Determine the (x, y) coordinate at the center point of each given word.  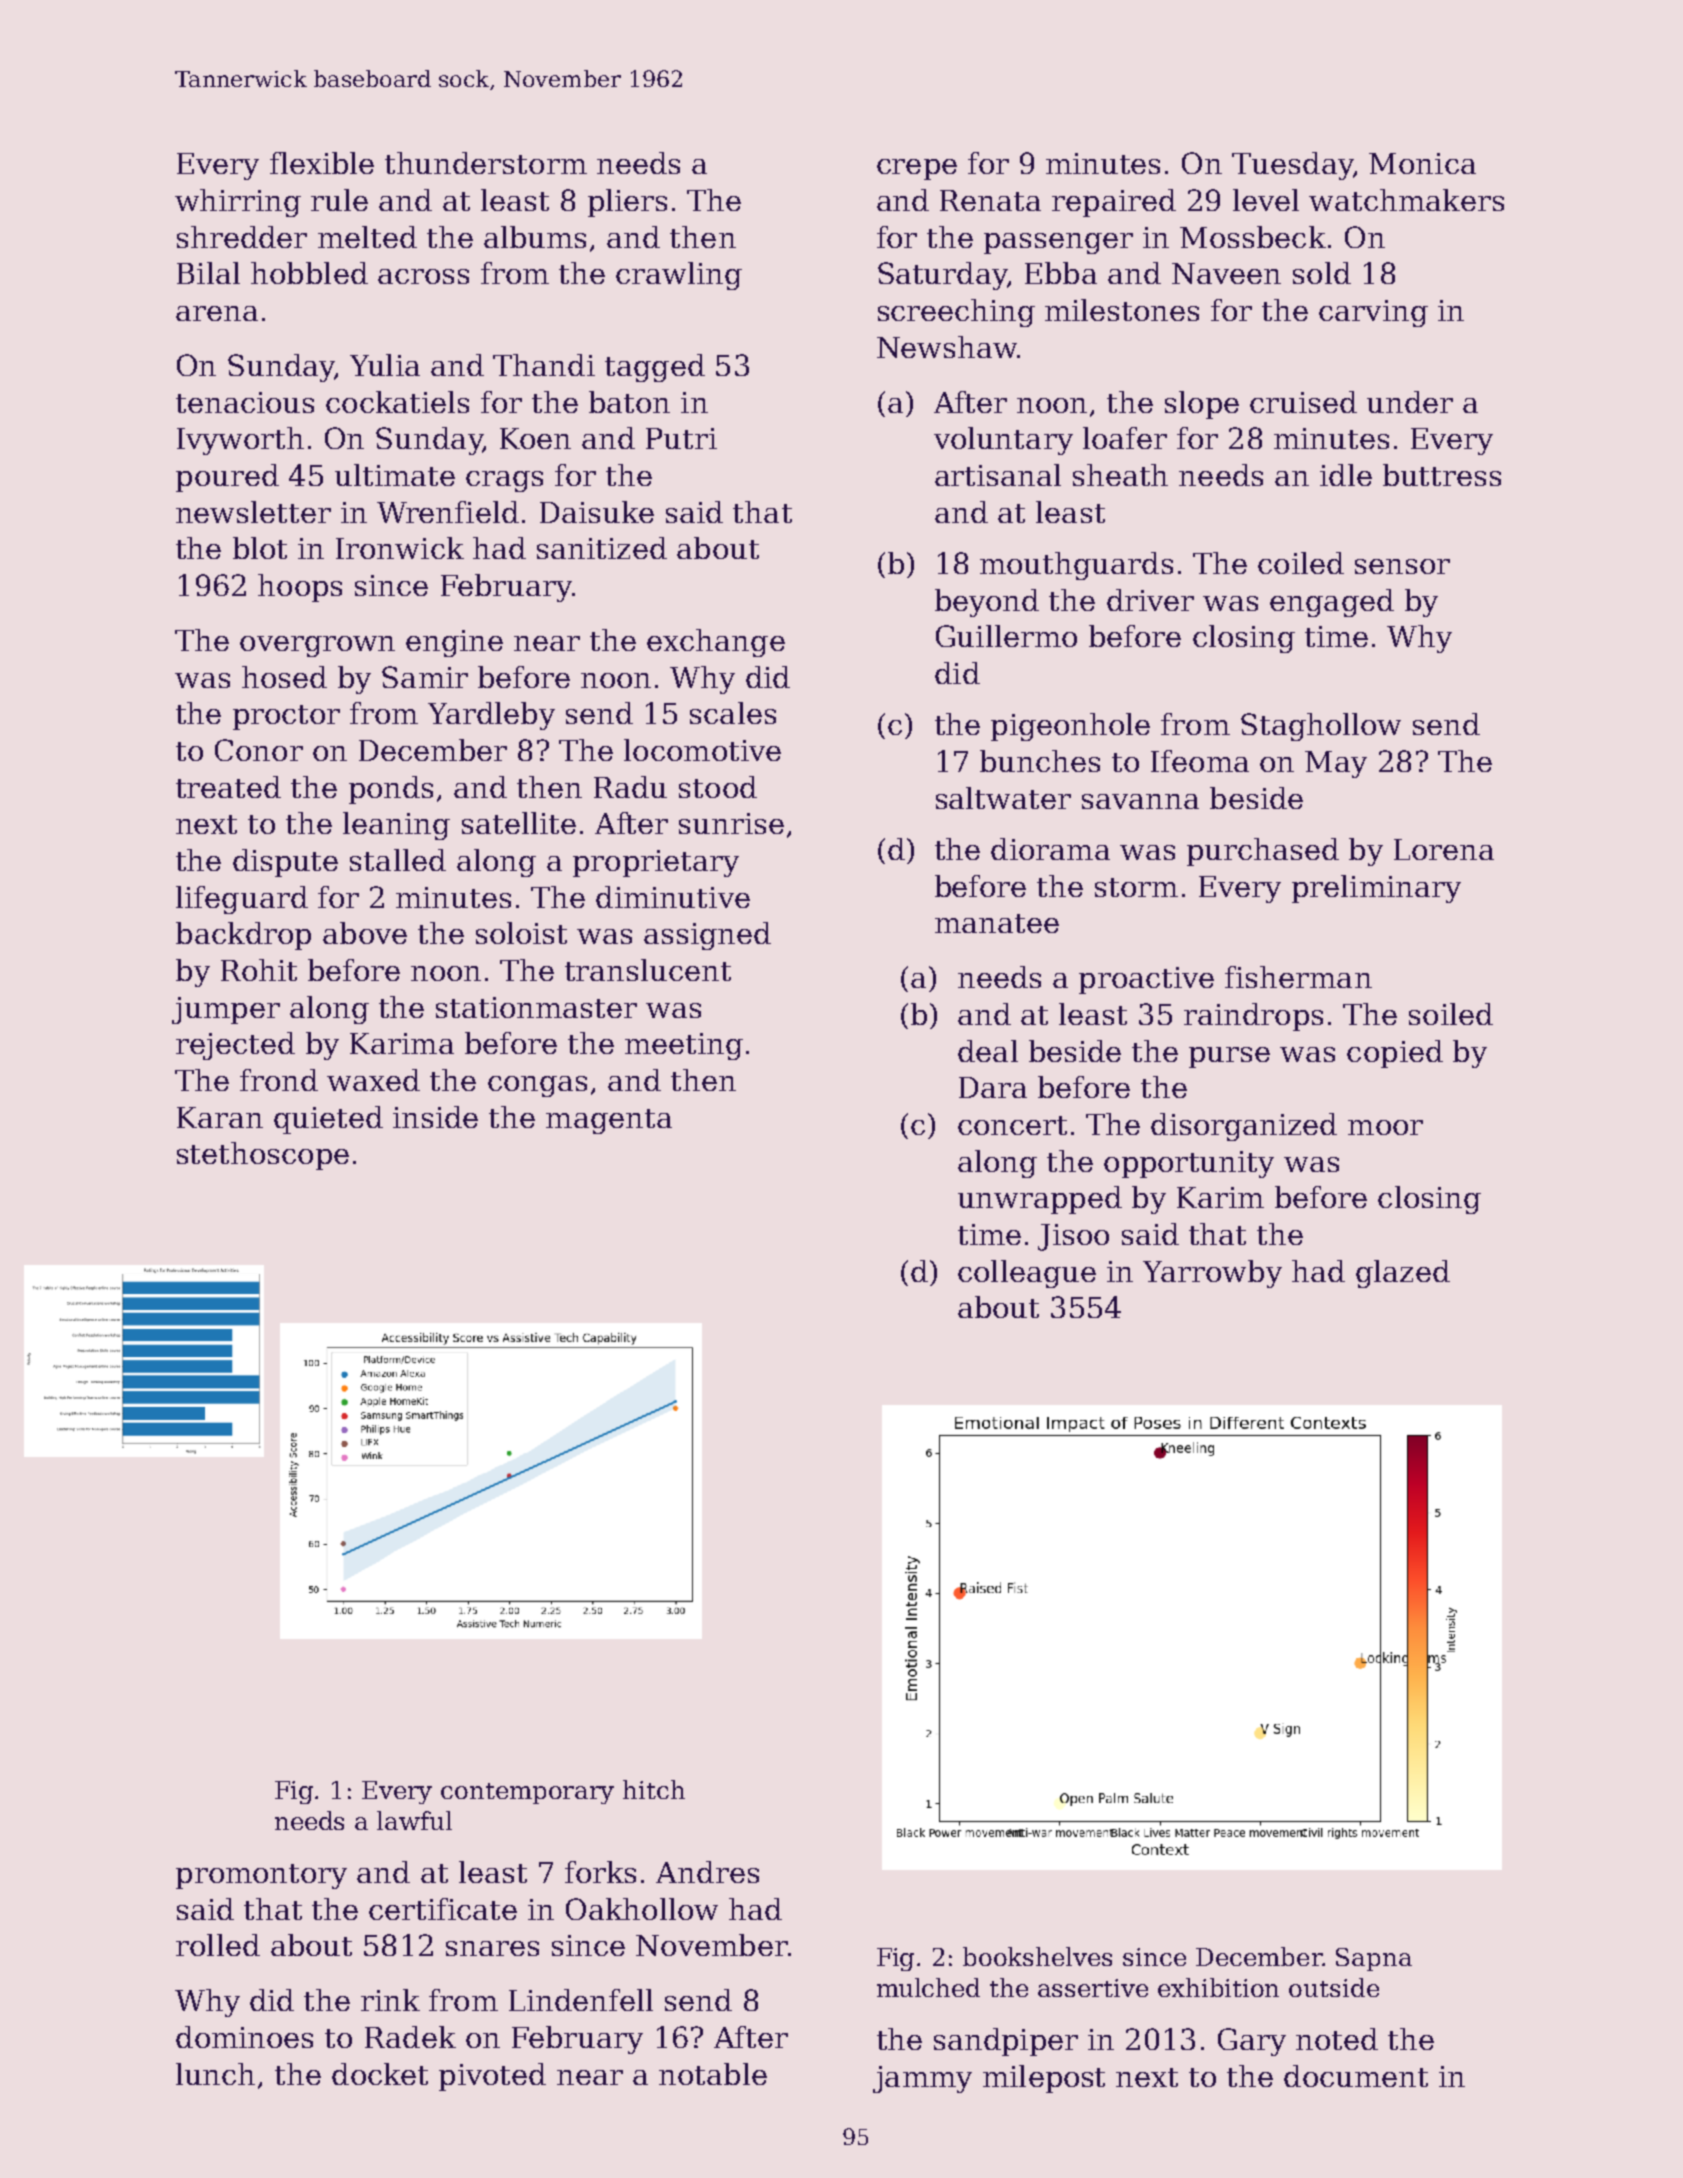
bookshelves (1037, 1956)
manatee (997, 923)
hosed (284, 677)
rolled (218, 1945)
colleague (1027, 1274)
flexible (322, 163)
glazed (1403, 1274)
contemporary (527, 1793)
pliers (627, 203)
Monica (1422, 163)
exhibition (1218, 1987)
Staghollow (1321, 727)
